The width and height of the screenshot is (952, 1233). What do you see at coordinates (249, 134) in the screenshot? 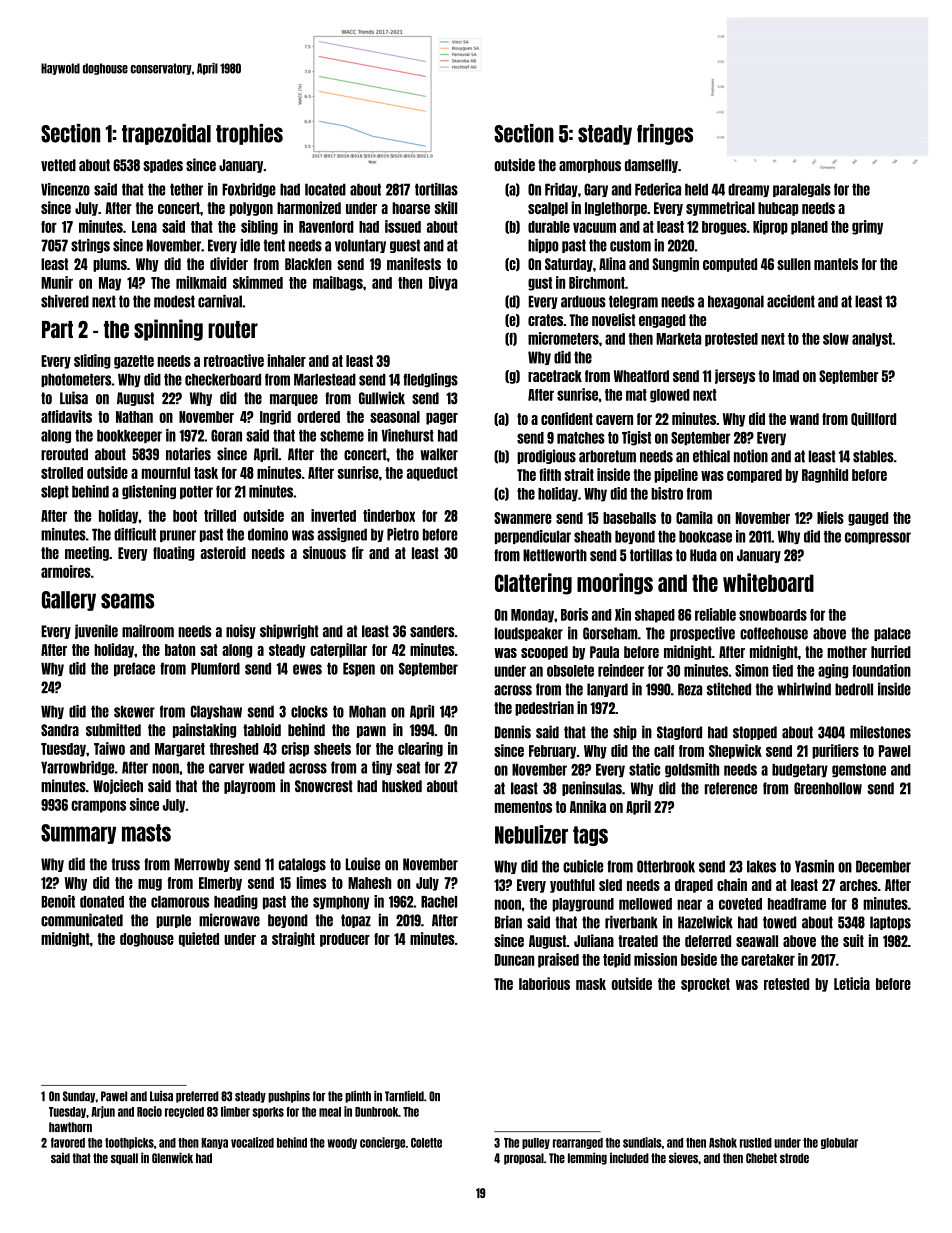
I see `trophies` at bounding box center [249, 134].
